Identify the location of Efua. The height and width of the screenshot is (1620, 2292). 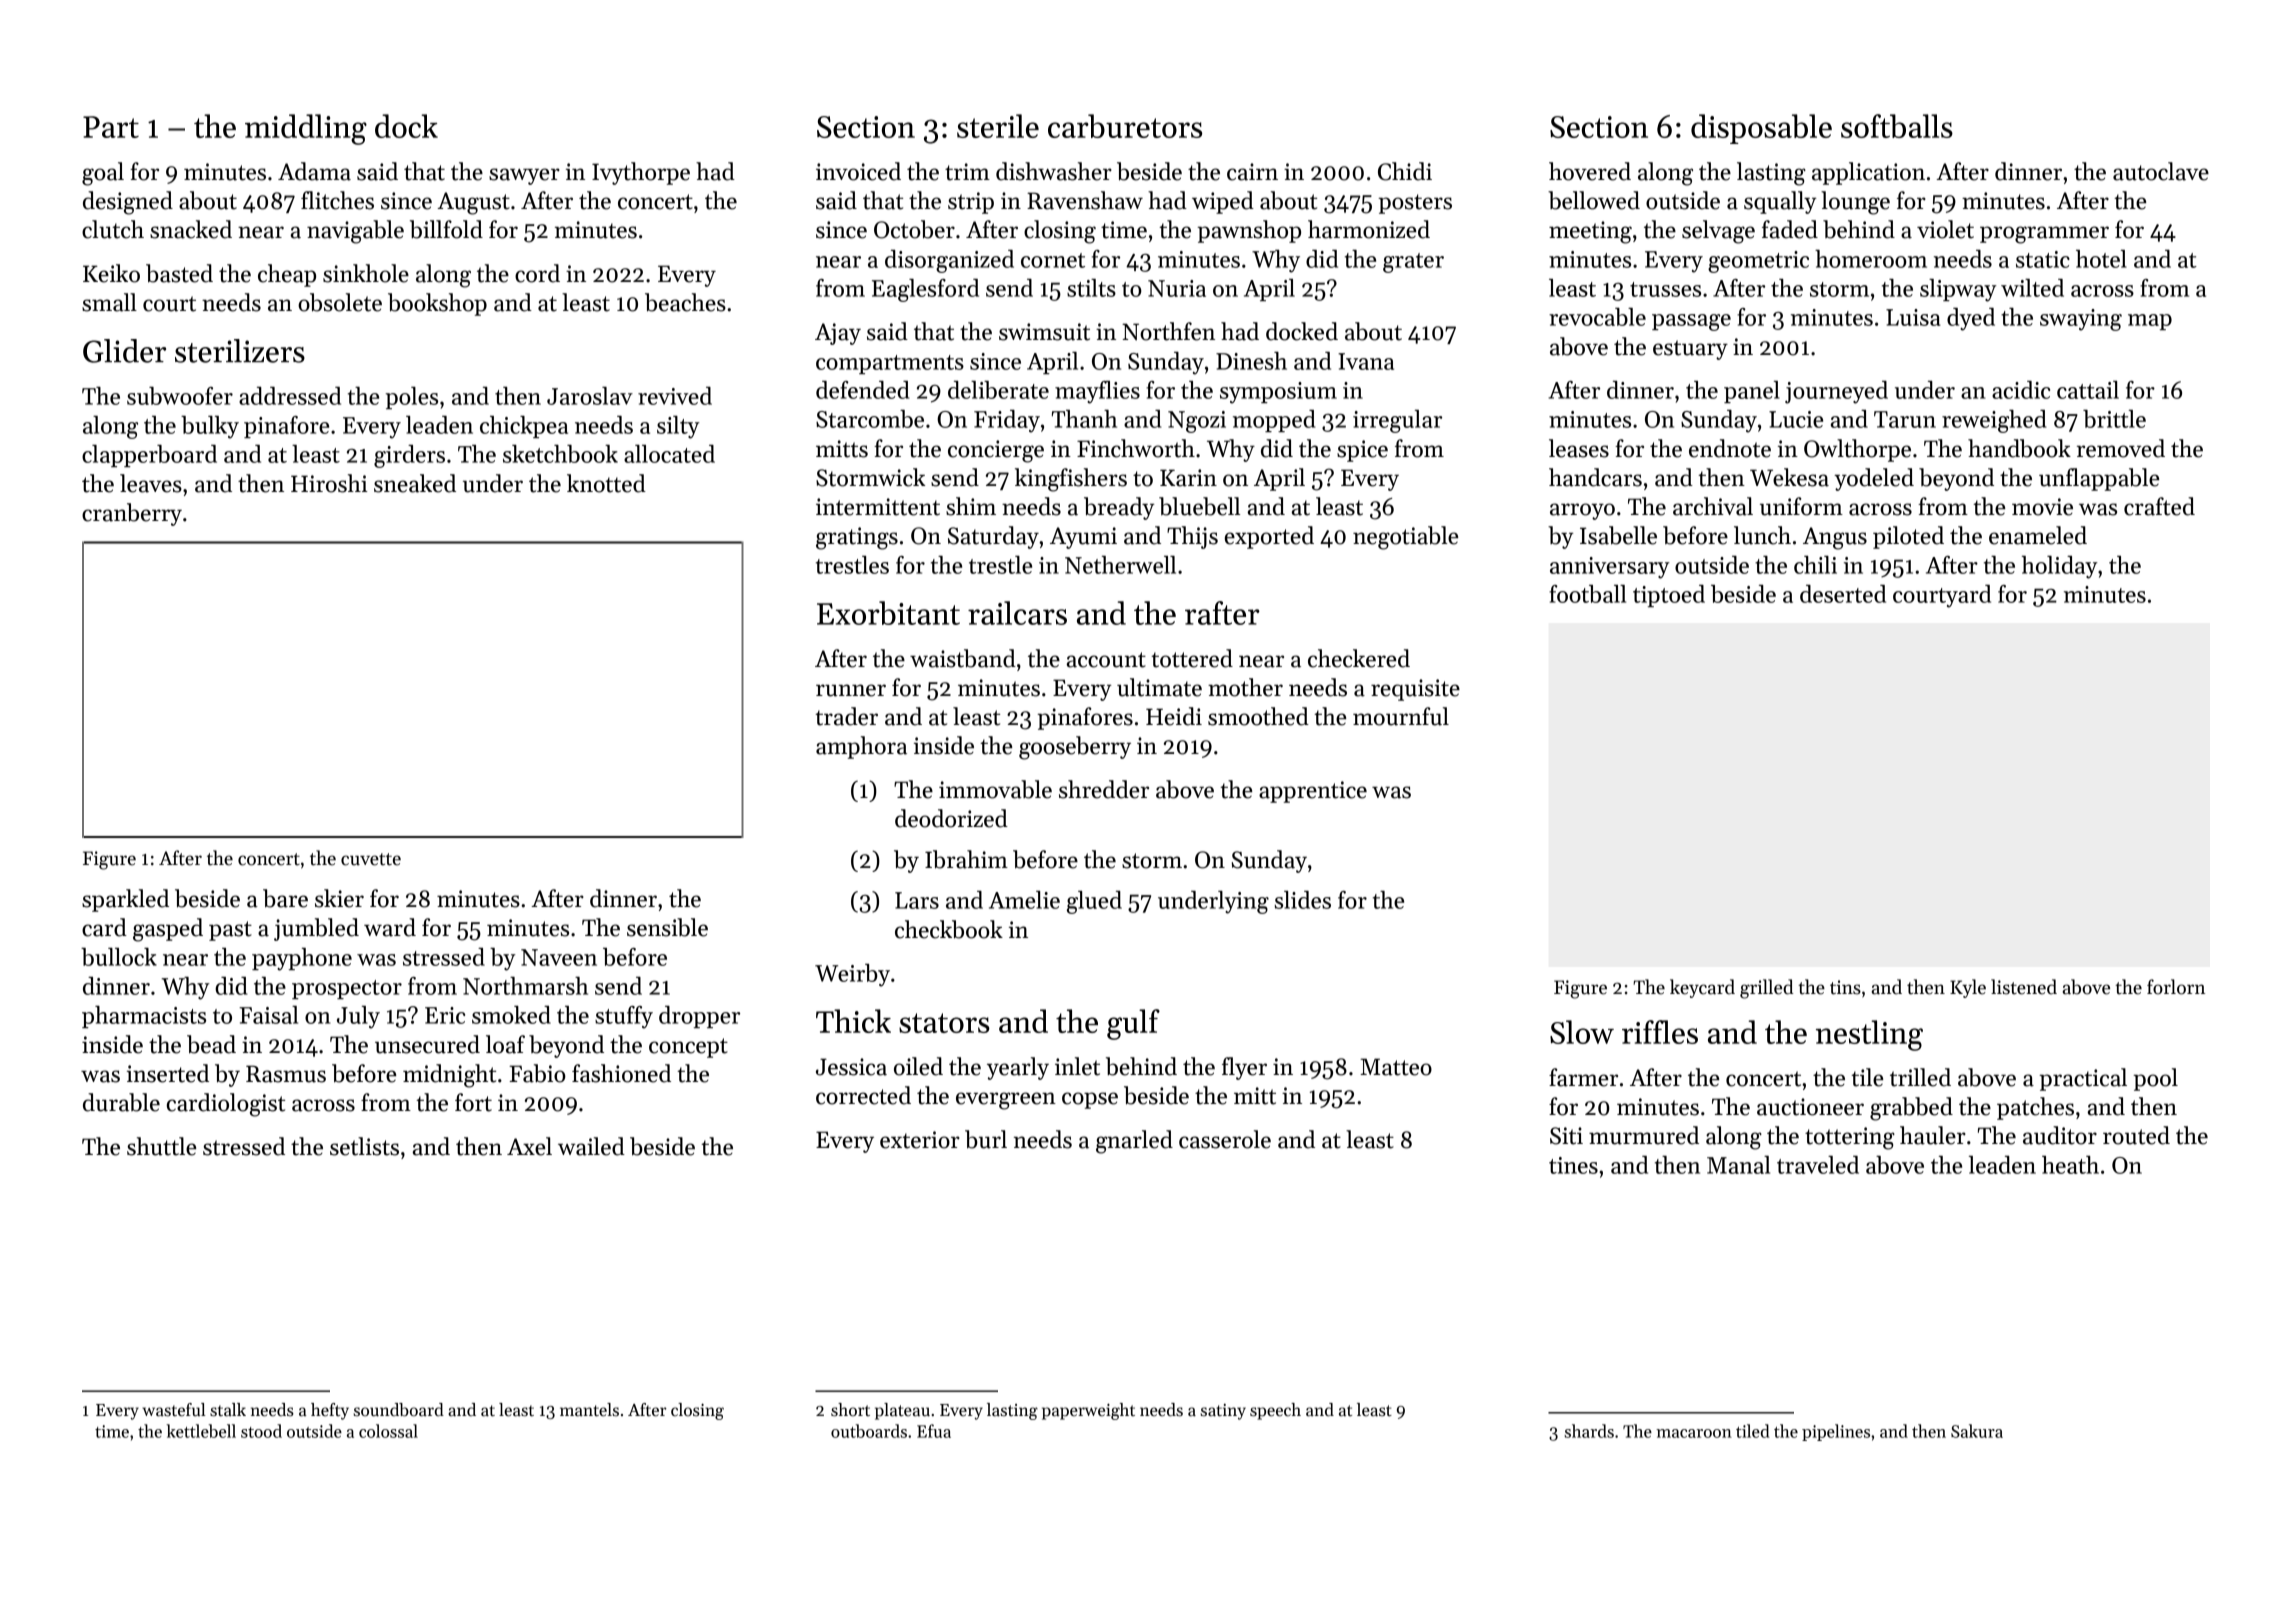
(934, 1431).
